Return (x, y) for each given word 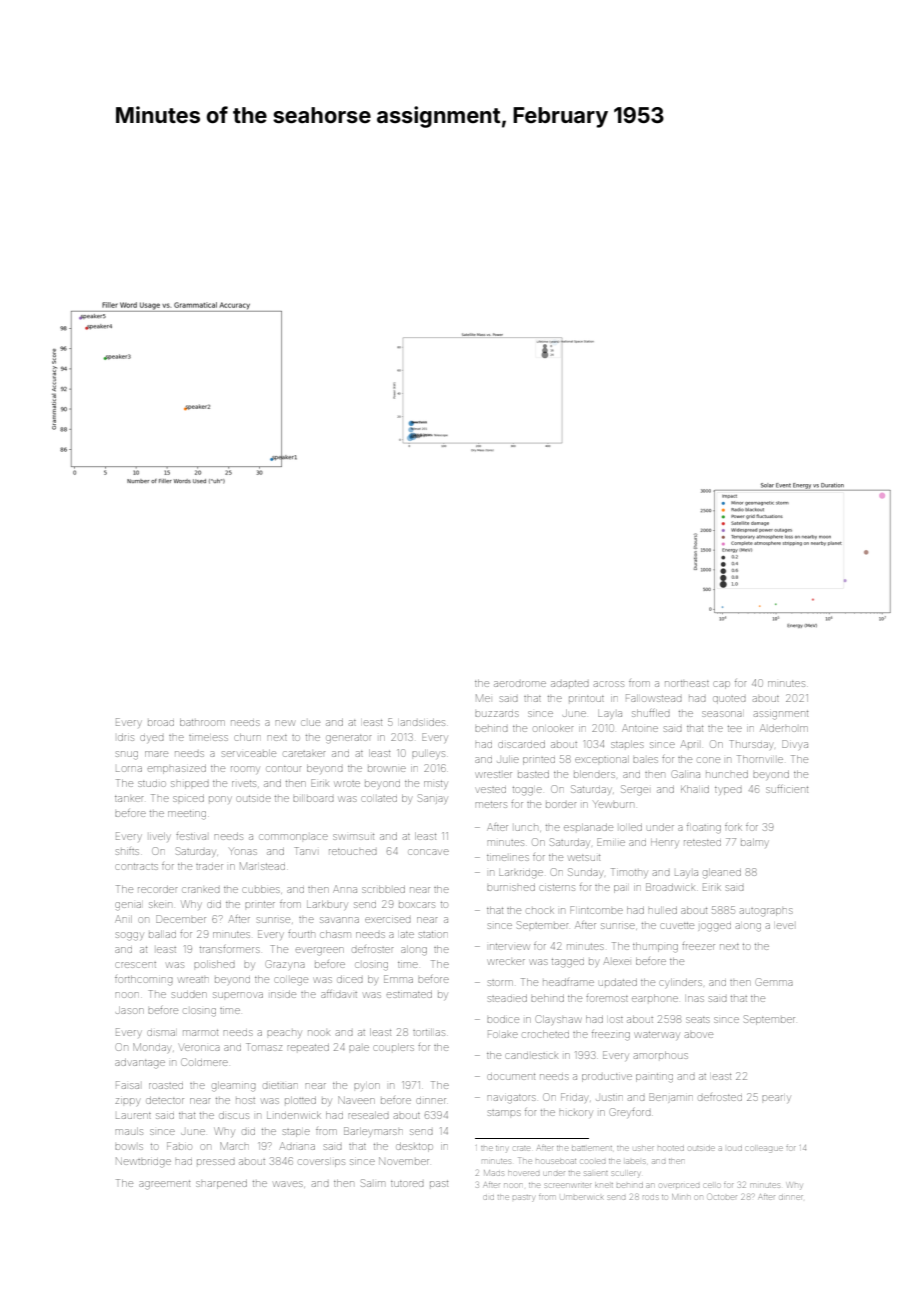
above (699, 1035)
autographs (766, 912)
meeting (187, 815)
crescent (135, 965)
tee (735, 729)
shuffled (651, 713)
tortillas (429, 1032)
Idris (126, 737)
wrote (347, 784)
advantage (140, 1063)
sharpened (221, 1184)
